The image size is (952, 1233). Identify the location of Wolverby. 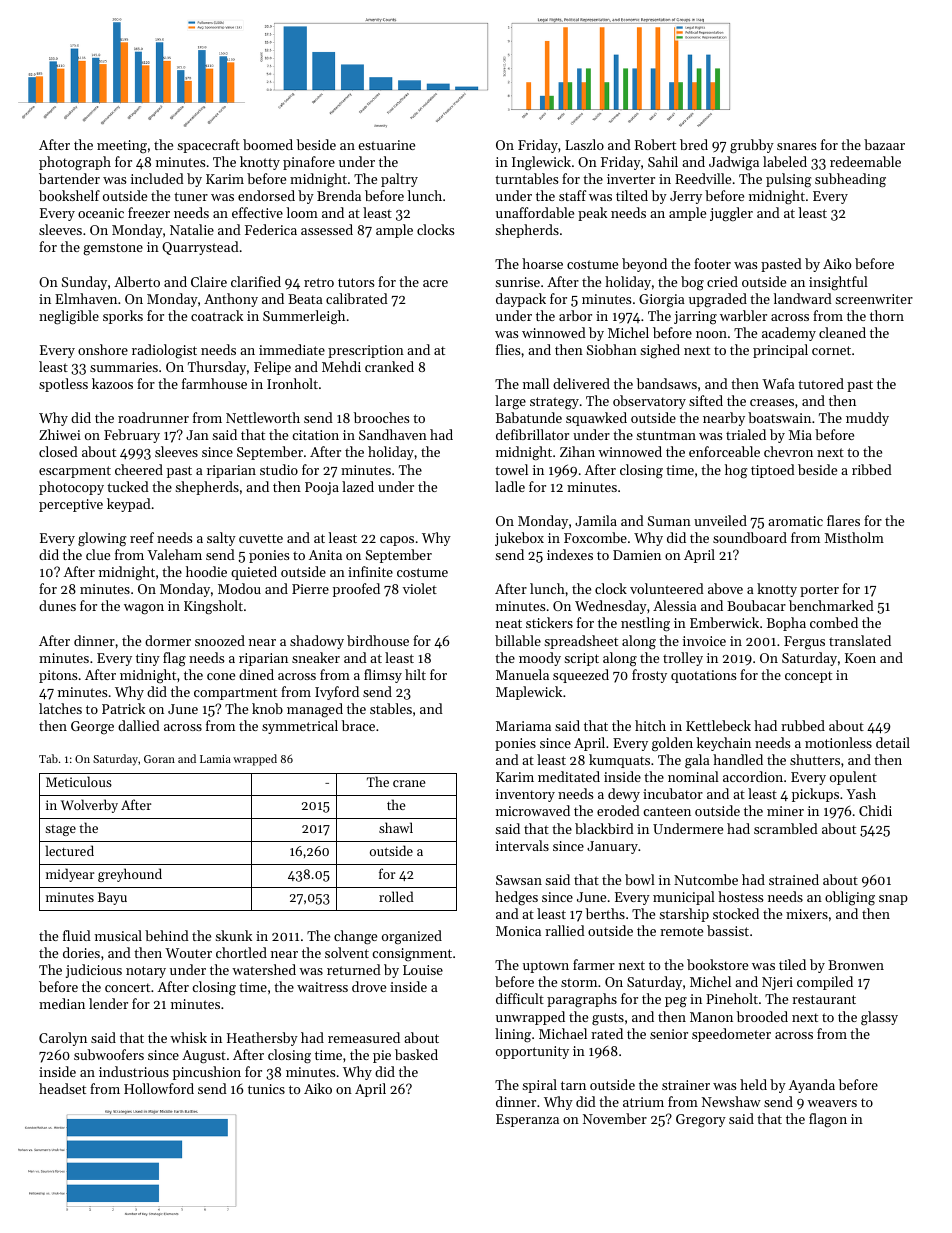
(89, 806).
